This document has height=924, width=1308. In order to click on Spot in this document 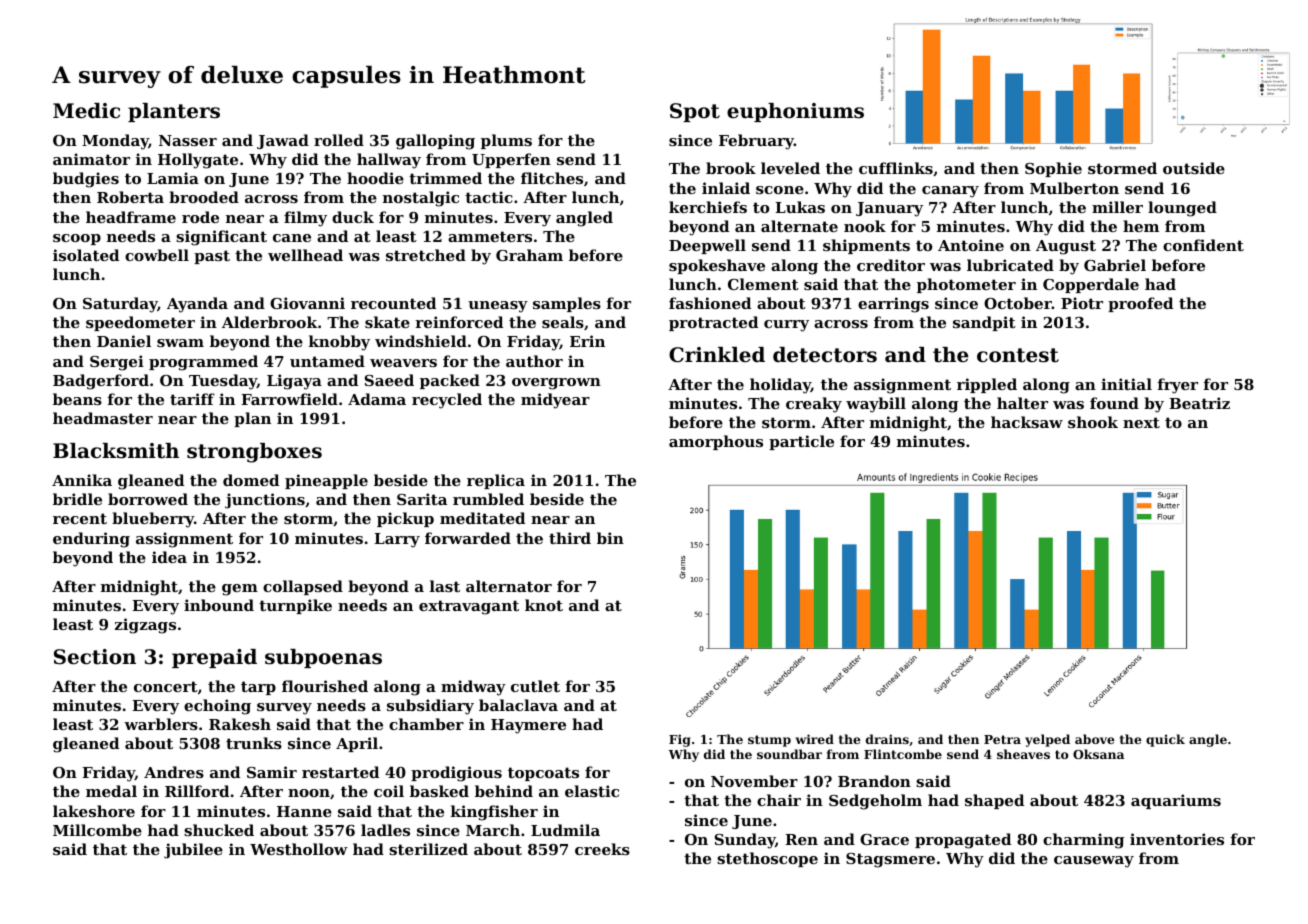, I will do `click(695, 112)`.
